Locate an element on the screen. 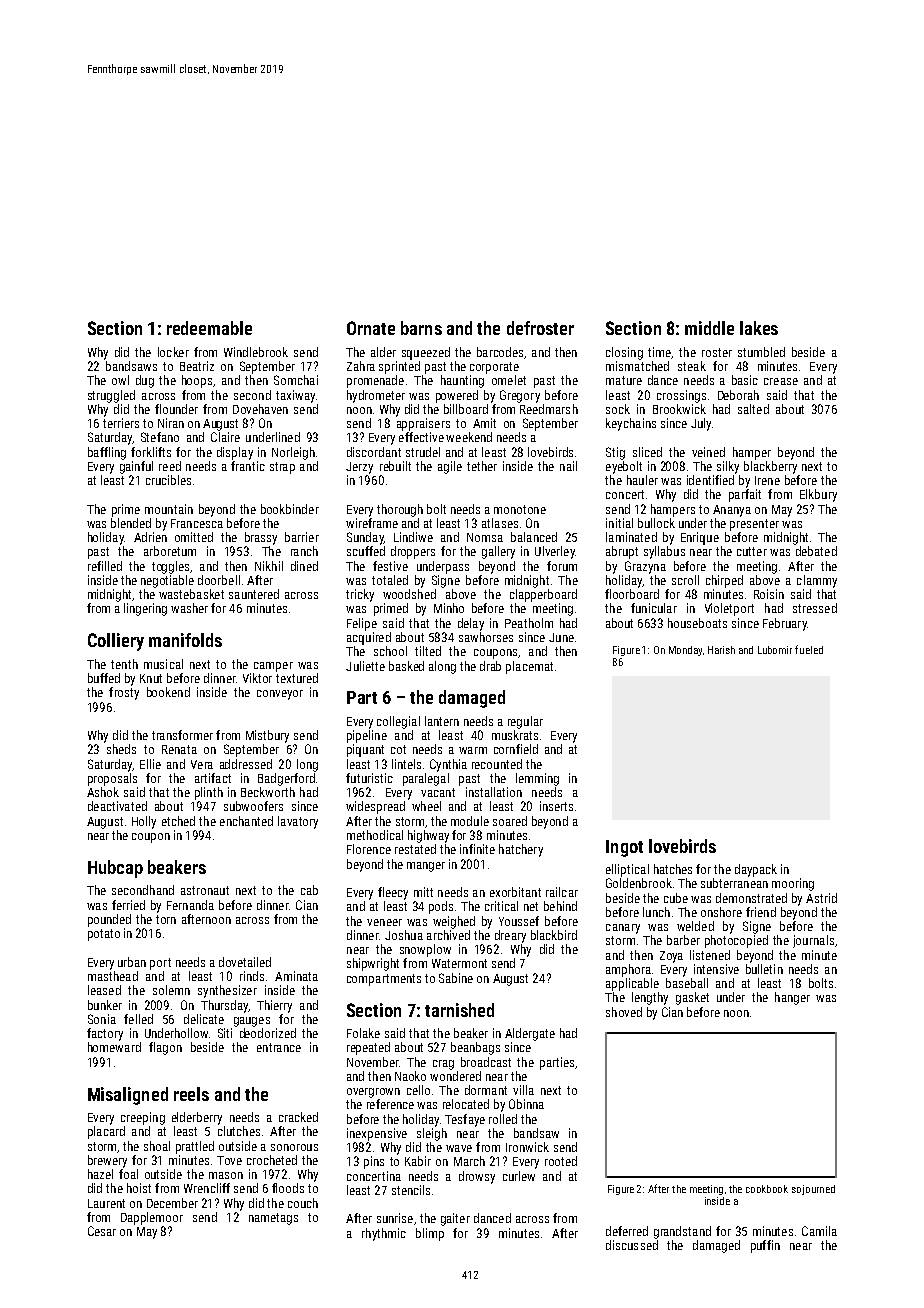 Image resolution: width=924 pixels, height=1308 pixels. Ironwick is located at coordinates (527, 1147).
